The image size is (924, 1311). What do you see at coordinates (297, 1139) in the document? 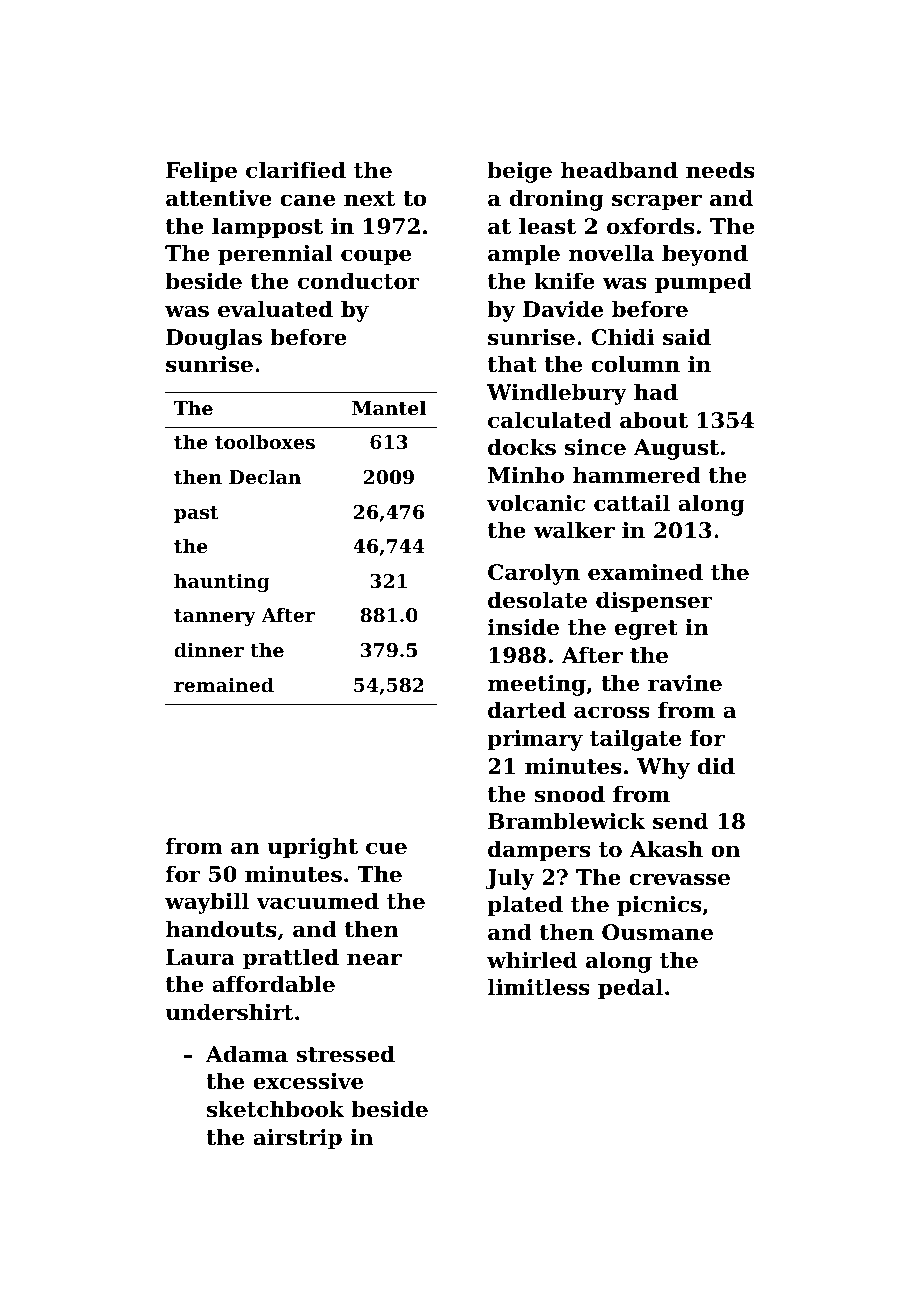
I see `airstrip` at bounding box center [297, 1139].
